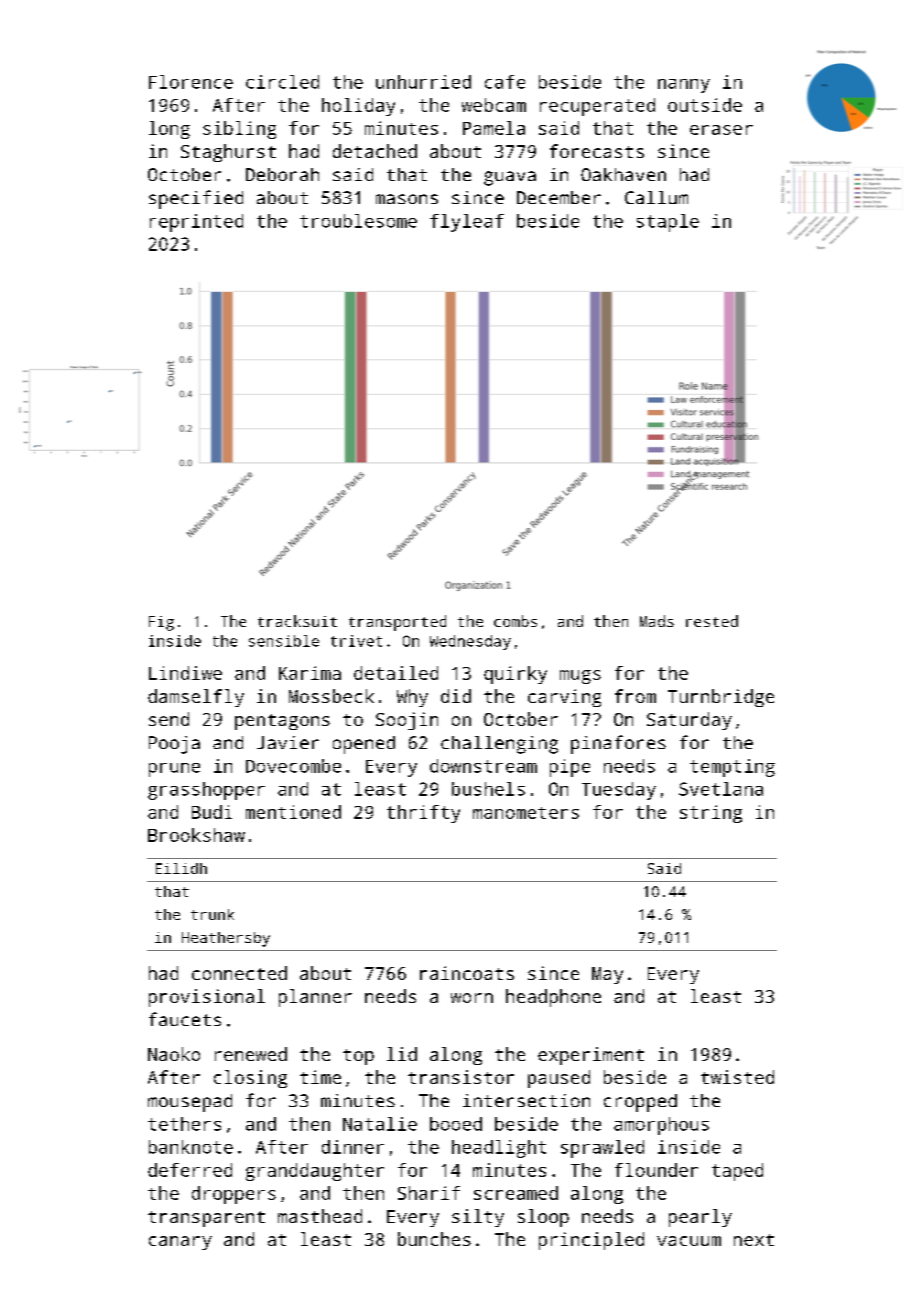 The height and width of the screenshot is (1314, 924). What do you see at coordinates (196, 223) in the screenshot?
I see `reprinted` at bounding box center [196, 223].
